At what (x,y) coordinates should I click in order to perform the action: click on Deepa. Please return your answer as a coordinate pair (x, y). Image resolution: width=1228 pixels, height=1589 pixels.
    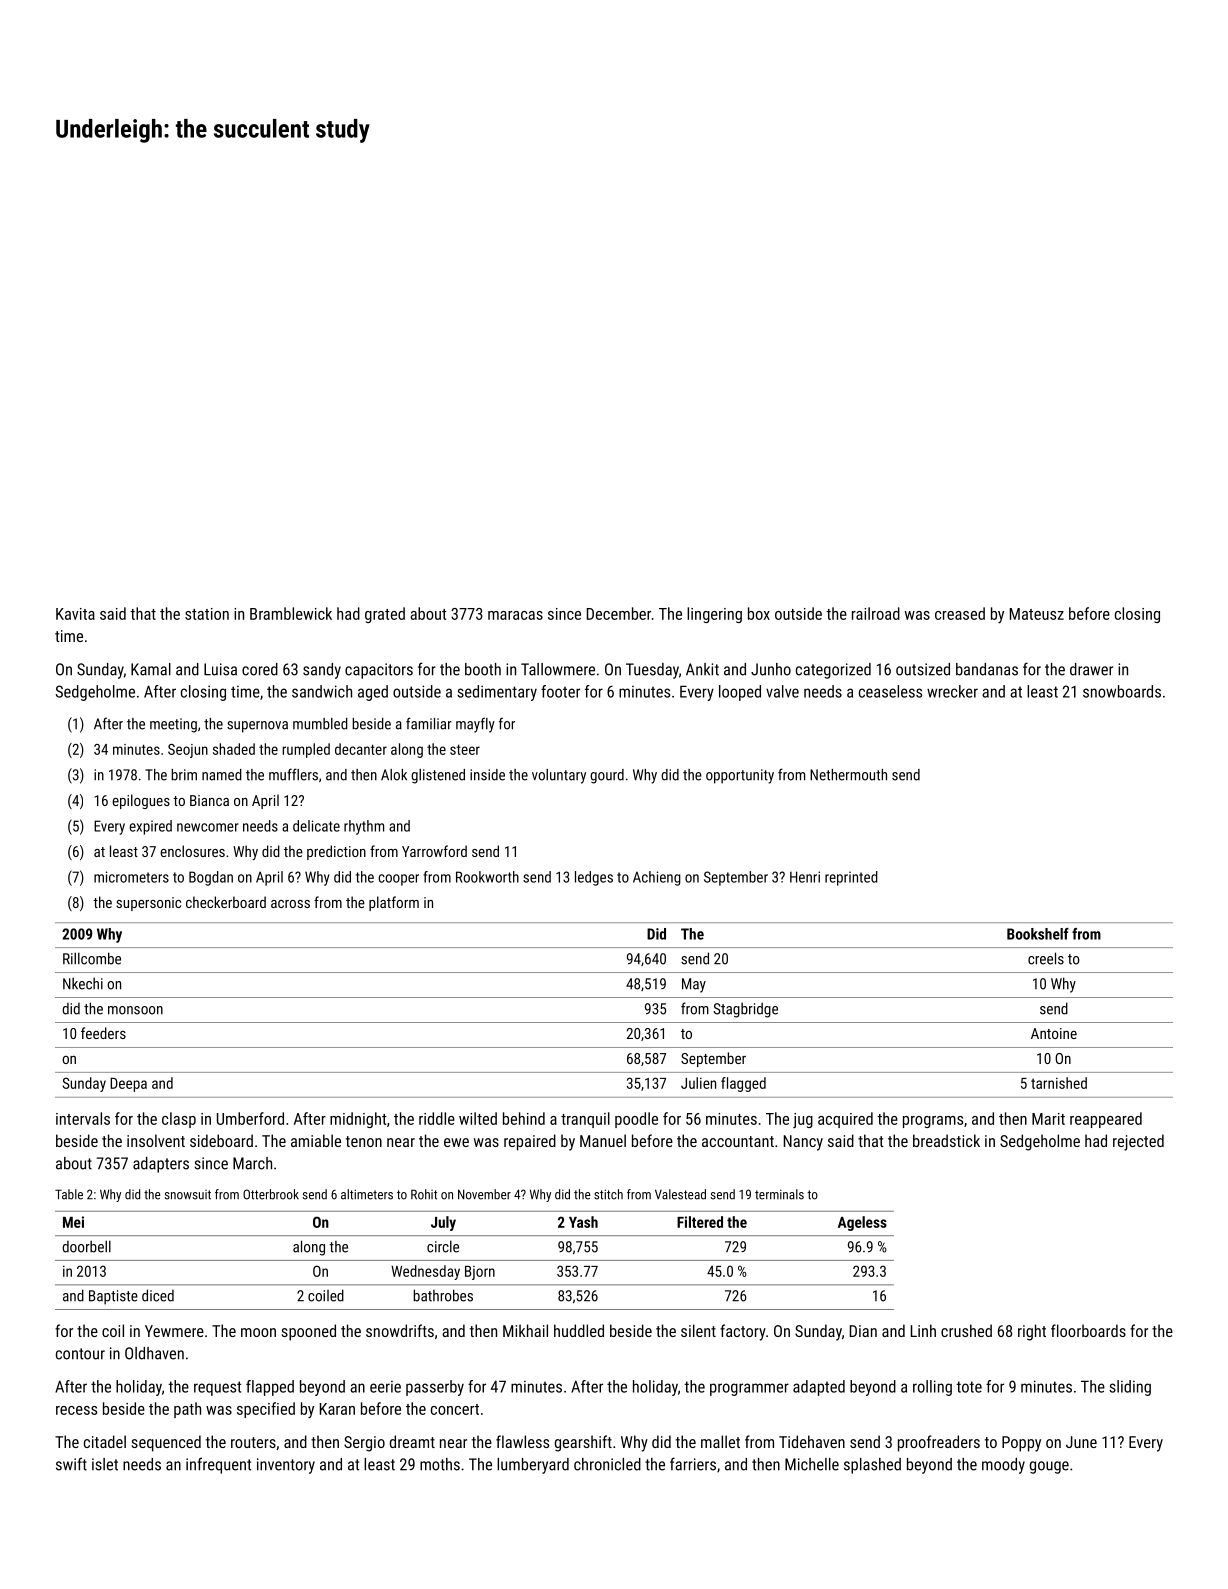
    Looking at the image, I should click on (128, 1085).
